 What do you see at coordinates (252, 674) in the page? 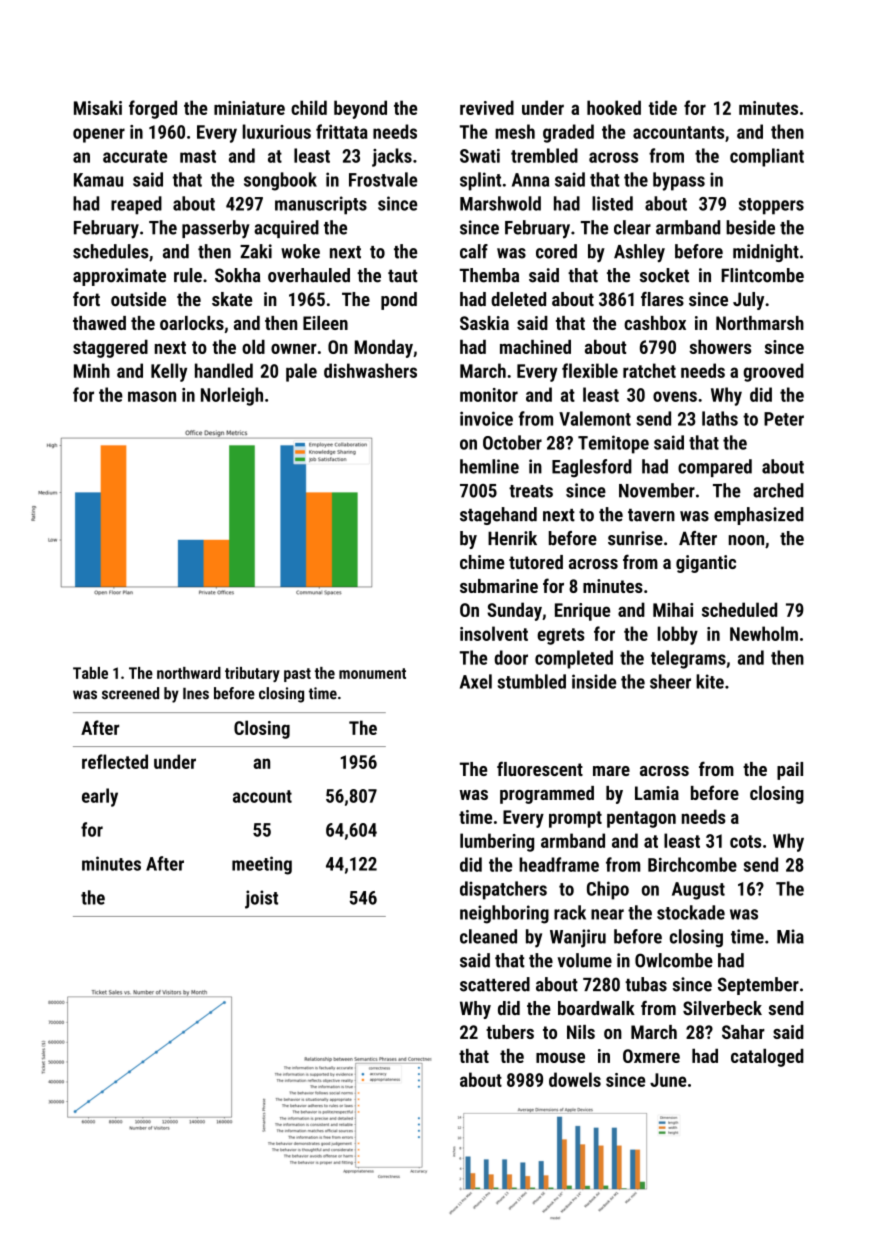
I see `tributary` at bounding box center [252, 674].
